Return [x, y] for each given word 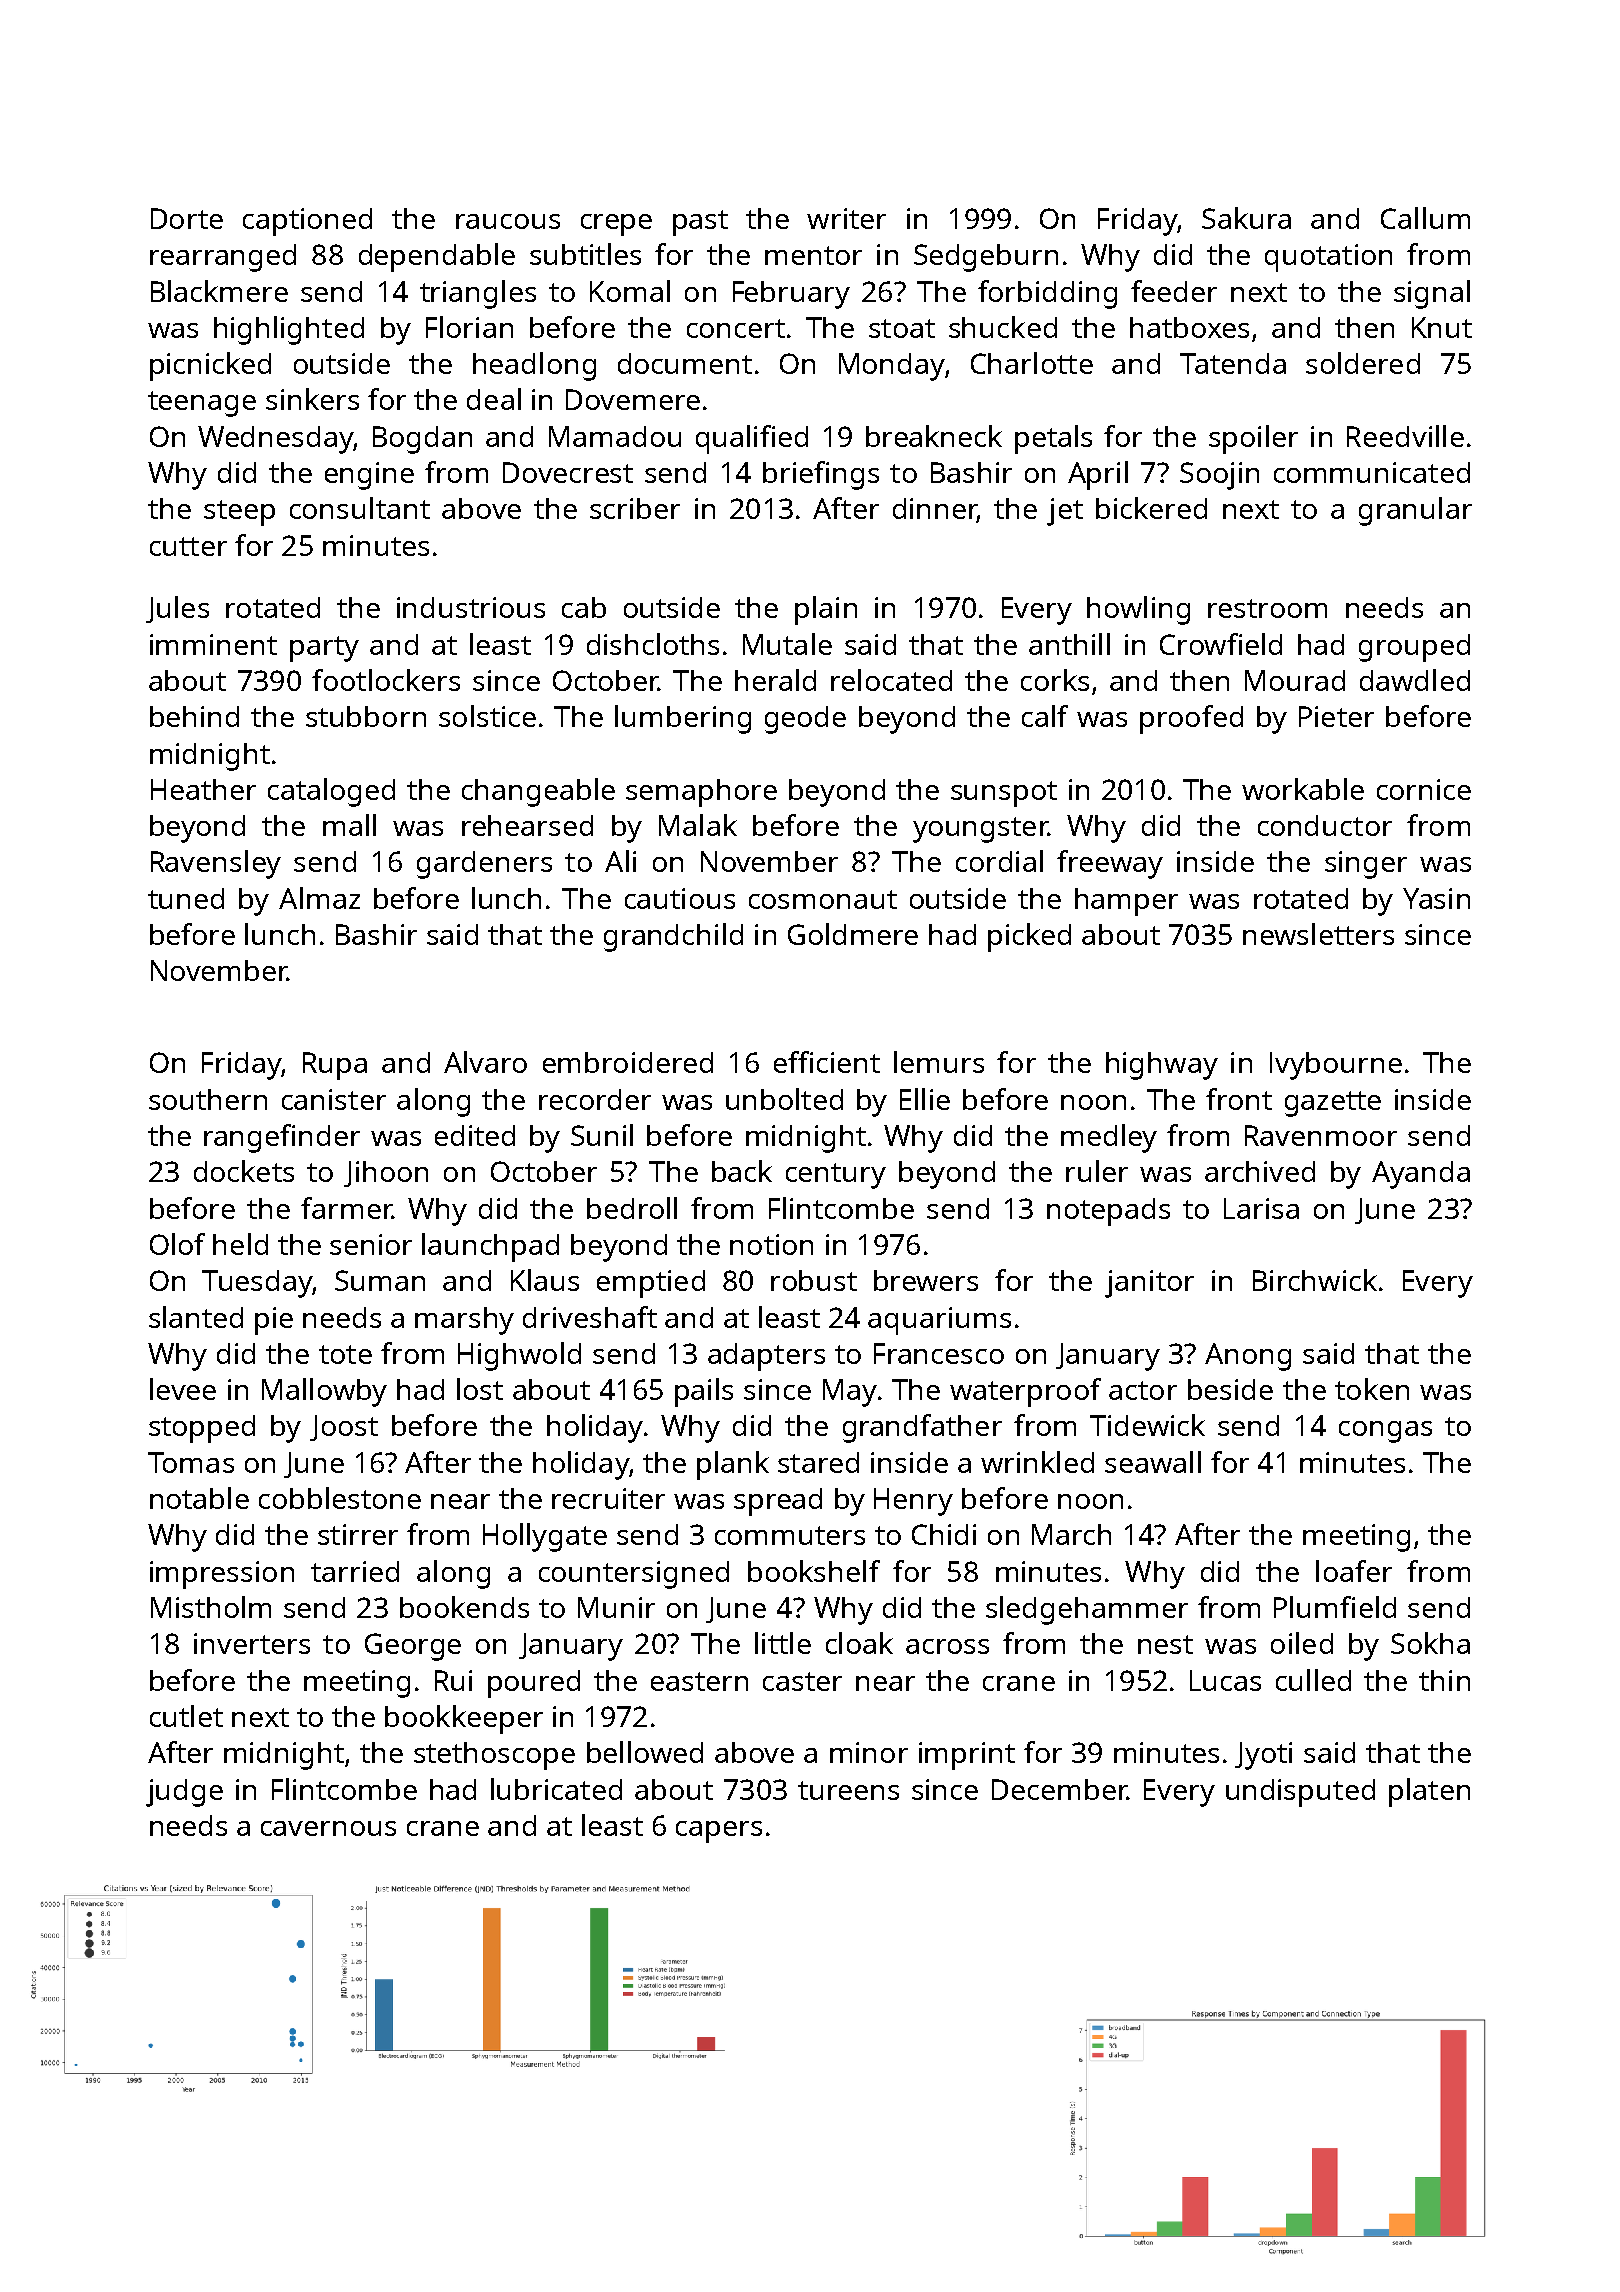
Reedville [1405, 436]
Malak [698, 825]
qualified [752, 439]
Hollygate [545, 1537]
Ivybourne [1336, 1066]
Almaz [319, 898]
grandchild [673, 937]
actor [1143, 1390]
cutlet [186, 1716]
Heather [203, 789]
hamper [1126, 902]
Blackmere [219, 291]
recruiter [608, 1498]
